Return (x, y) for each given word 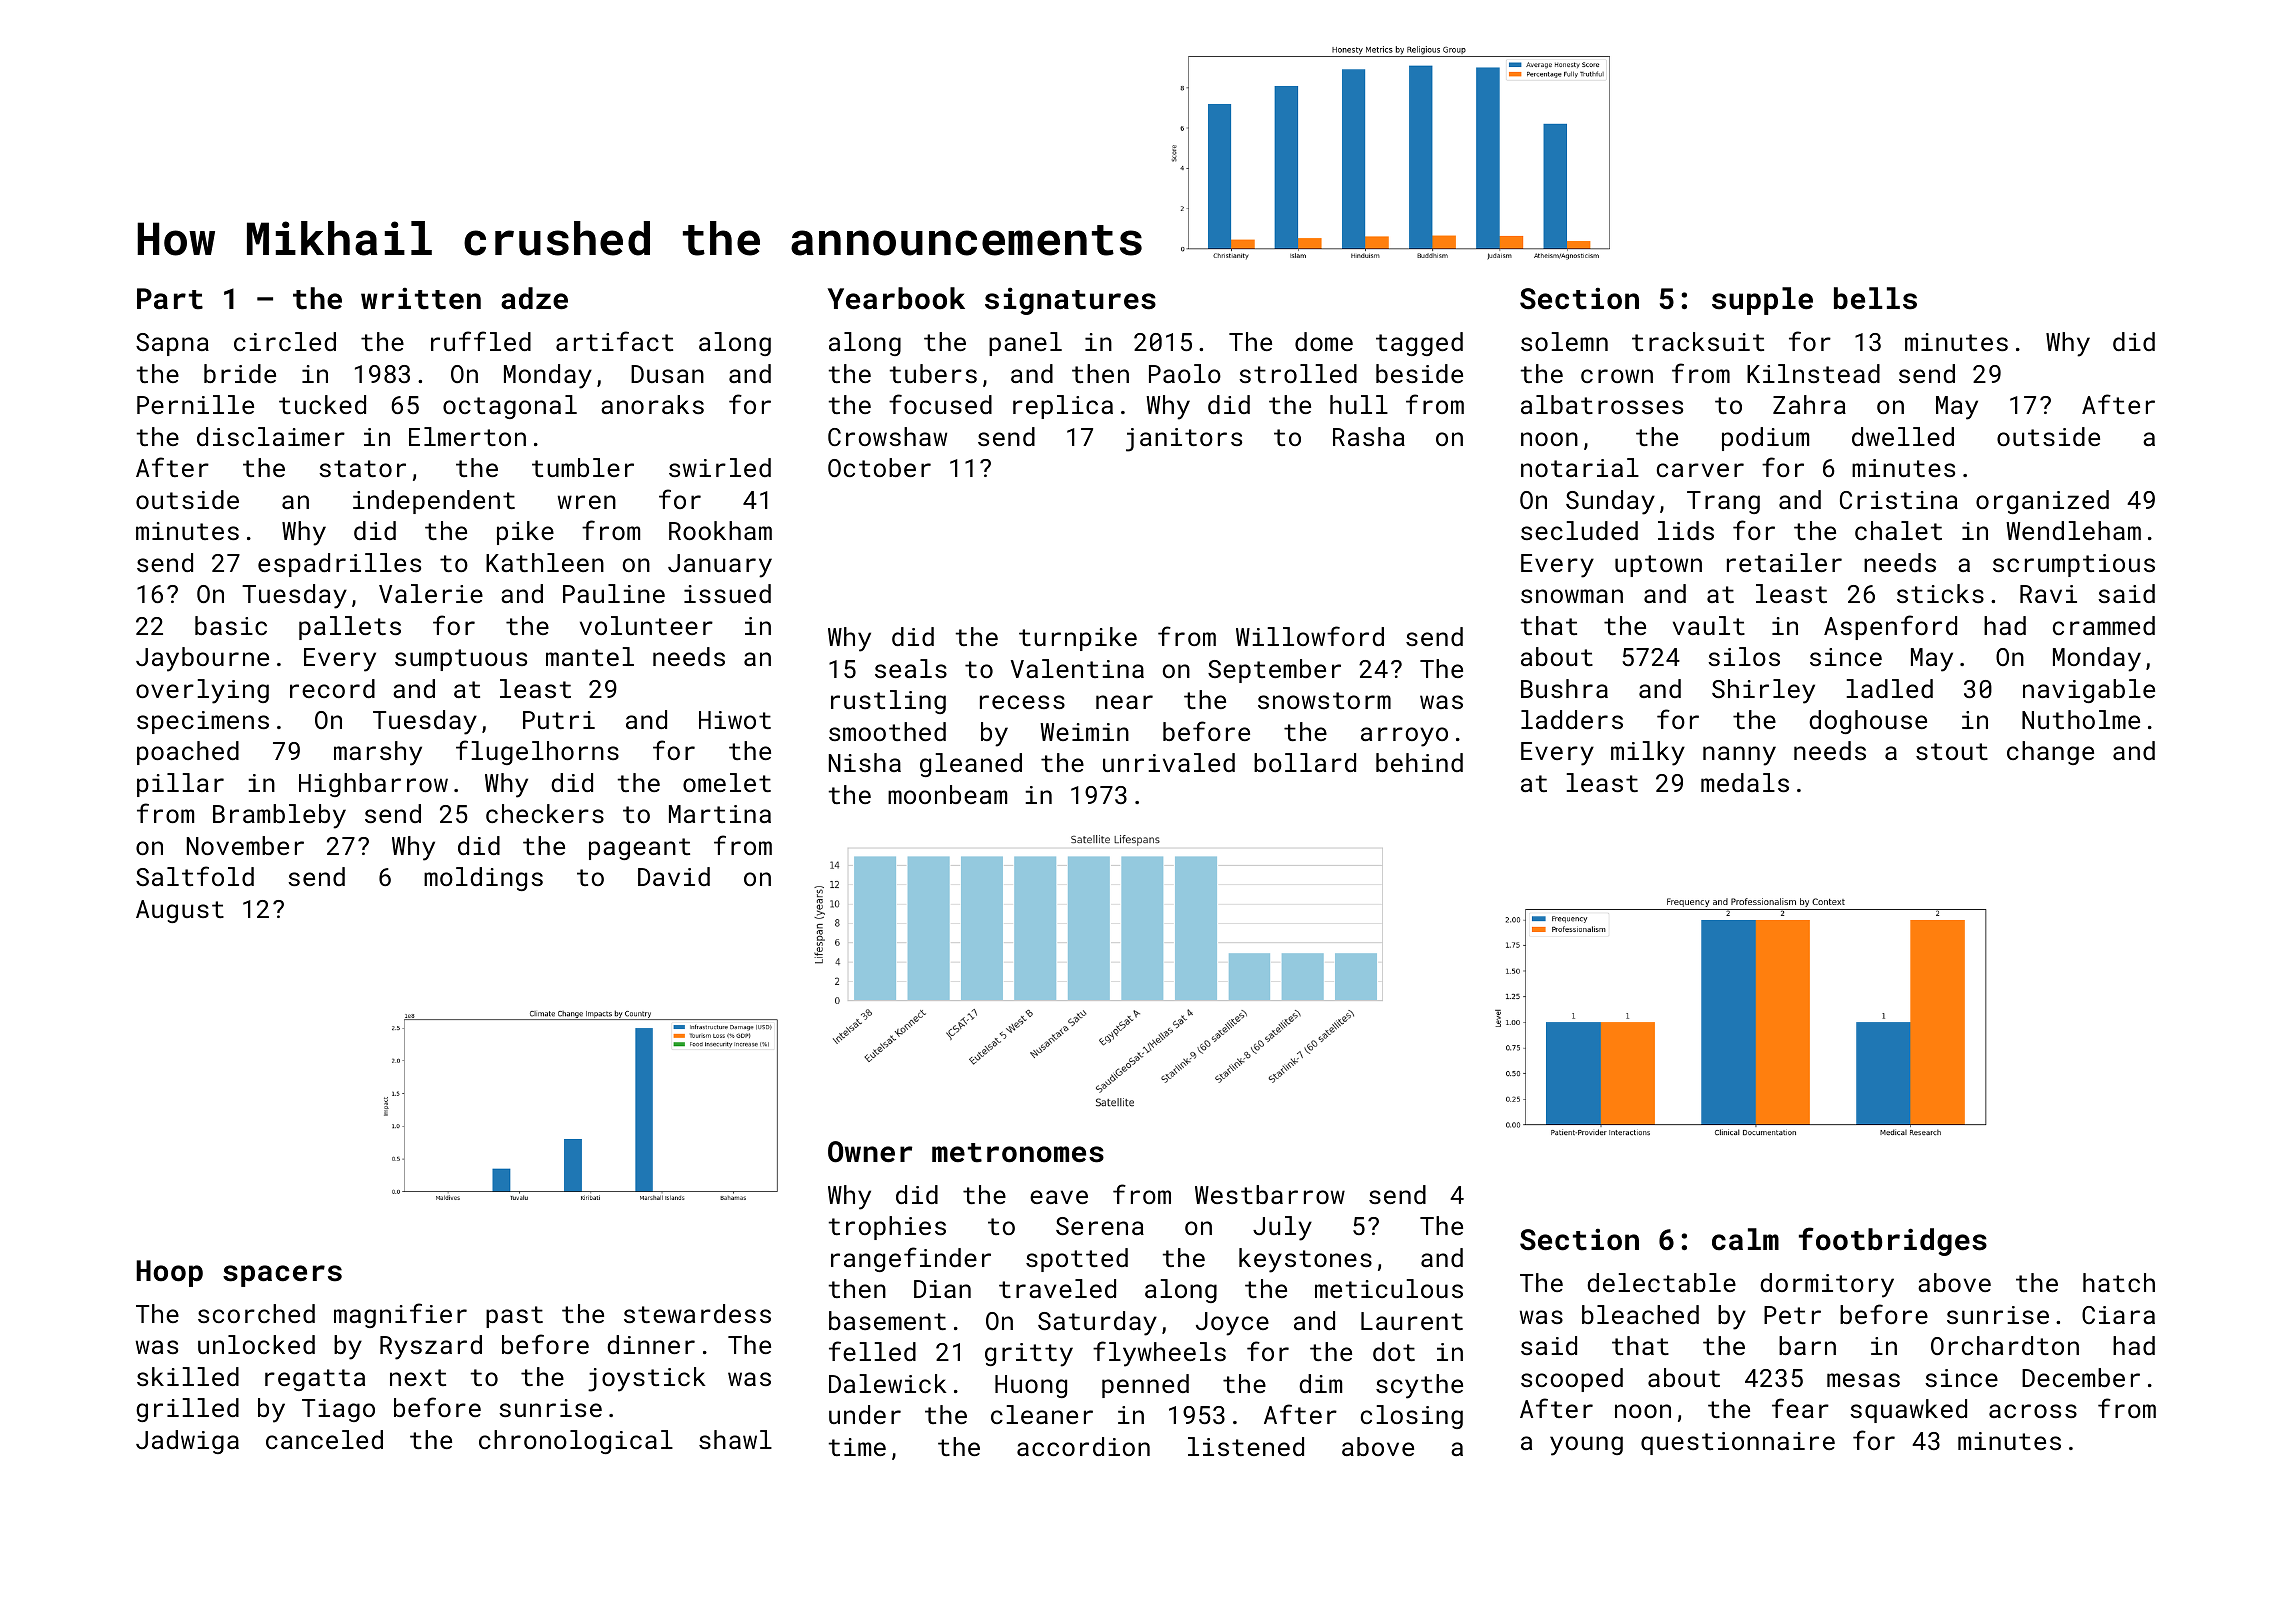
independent (434, 502)
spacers (282, 1276)
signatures (1070, 301)
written (421, 299)
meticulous (1389, 1288)
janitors (1184, 440)
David (674, 876)
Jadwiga (187, 1442)
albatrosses (1602, 404)
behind (1419, 762)
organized (2042, 502)
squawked (1908, 1411)
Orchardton (2005, 1345)
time (857, 1447)
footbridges (1893, 1241)
